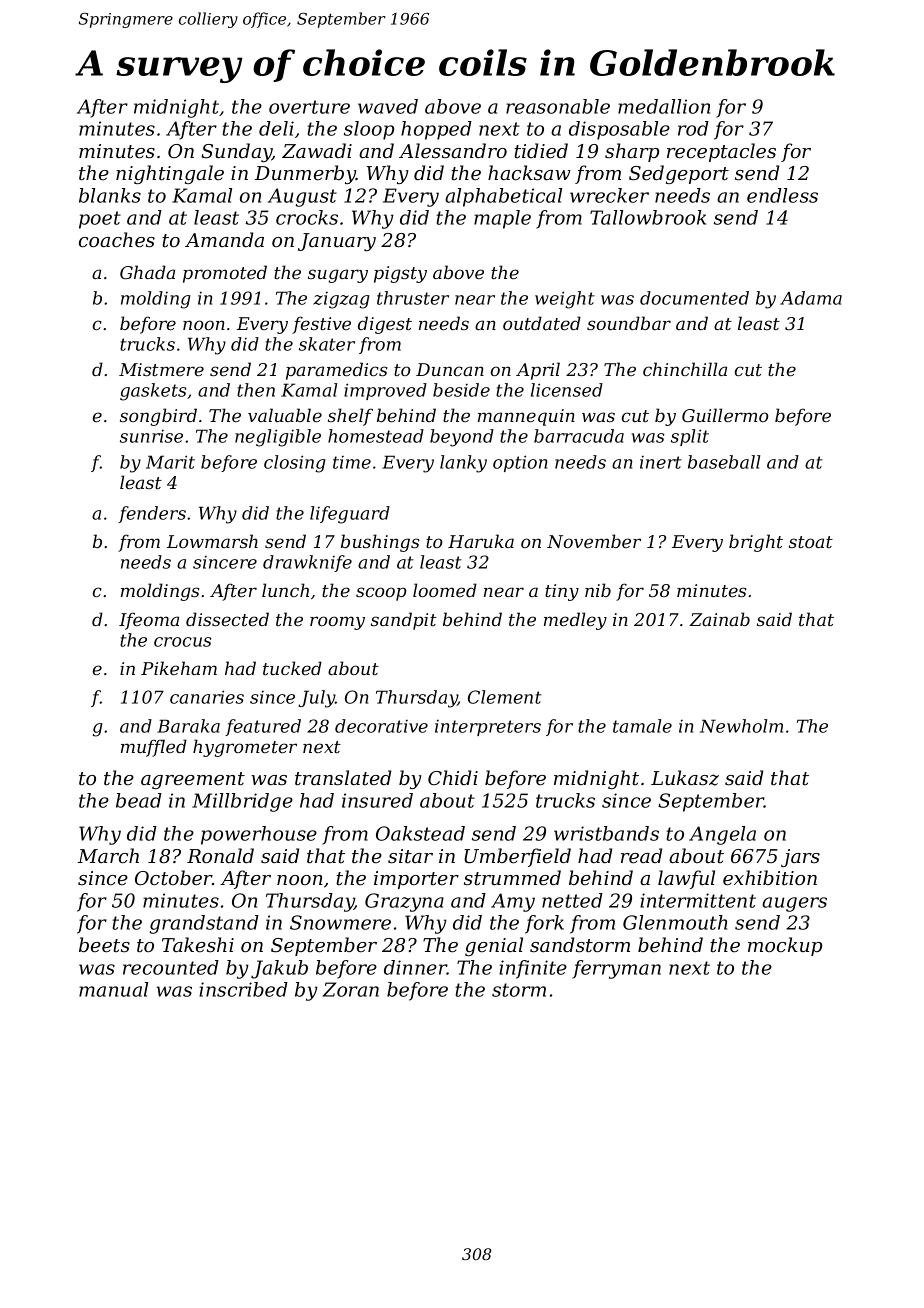 The image size is (924, 1308). Describe the element at coordinates (502, 219) in the screenshot. I see `maple` at that location.
